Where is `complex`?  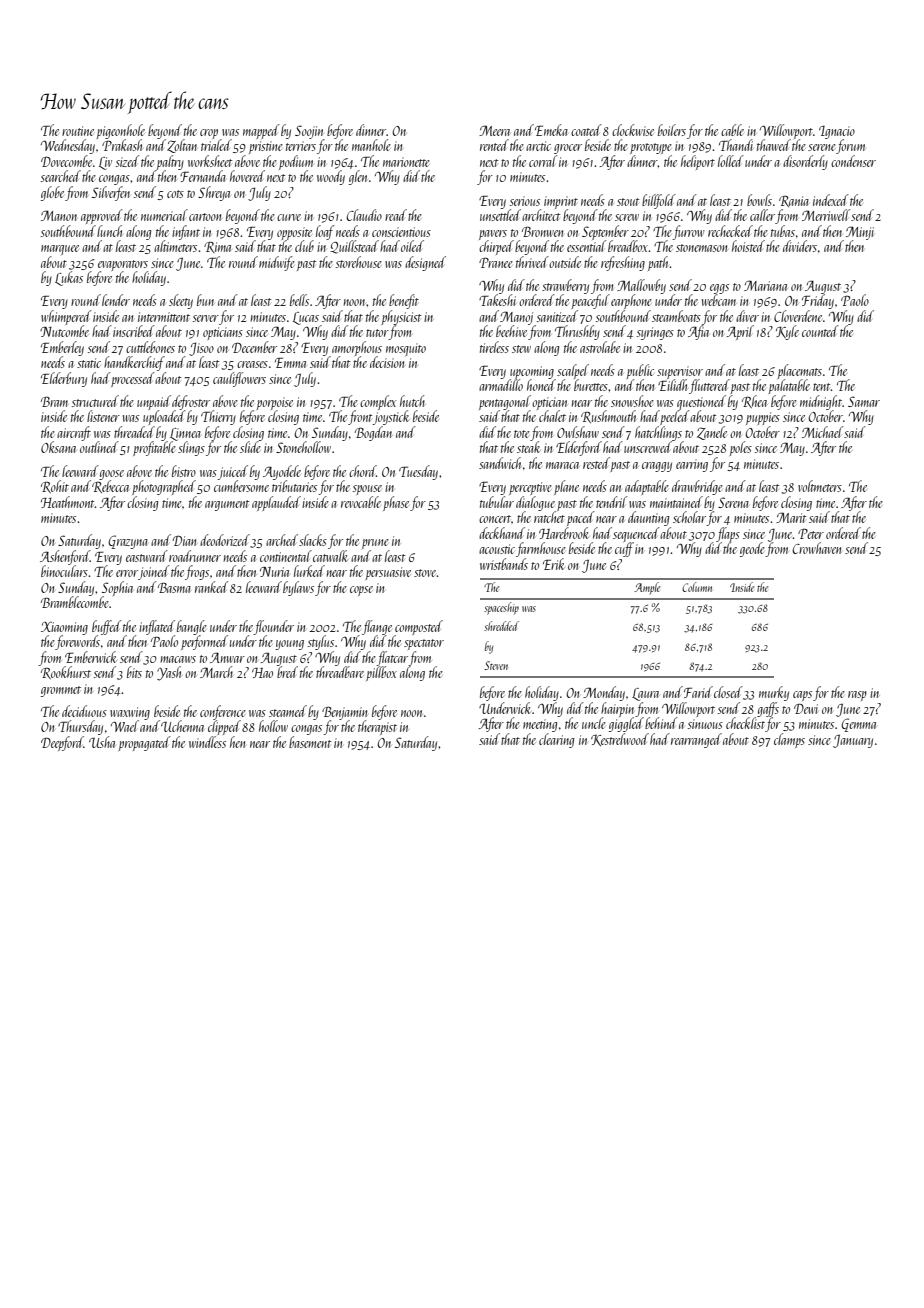 complex is located at coordinates (378, 402).
